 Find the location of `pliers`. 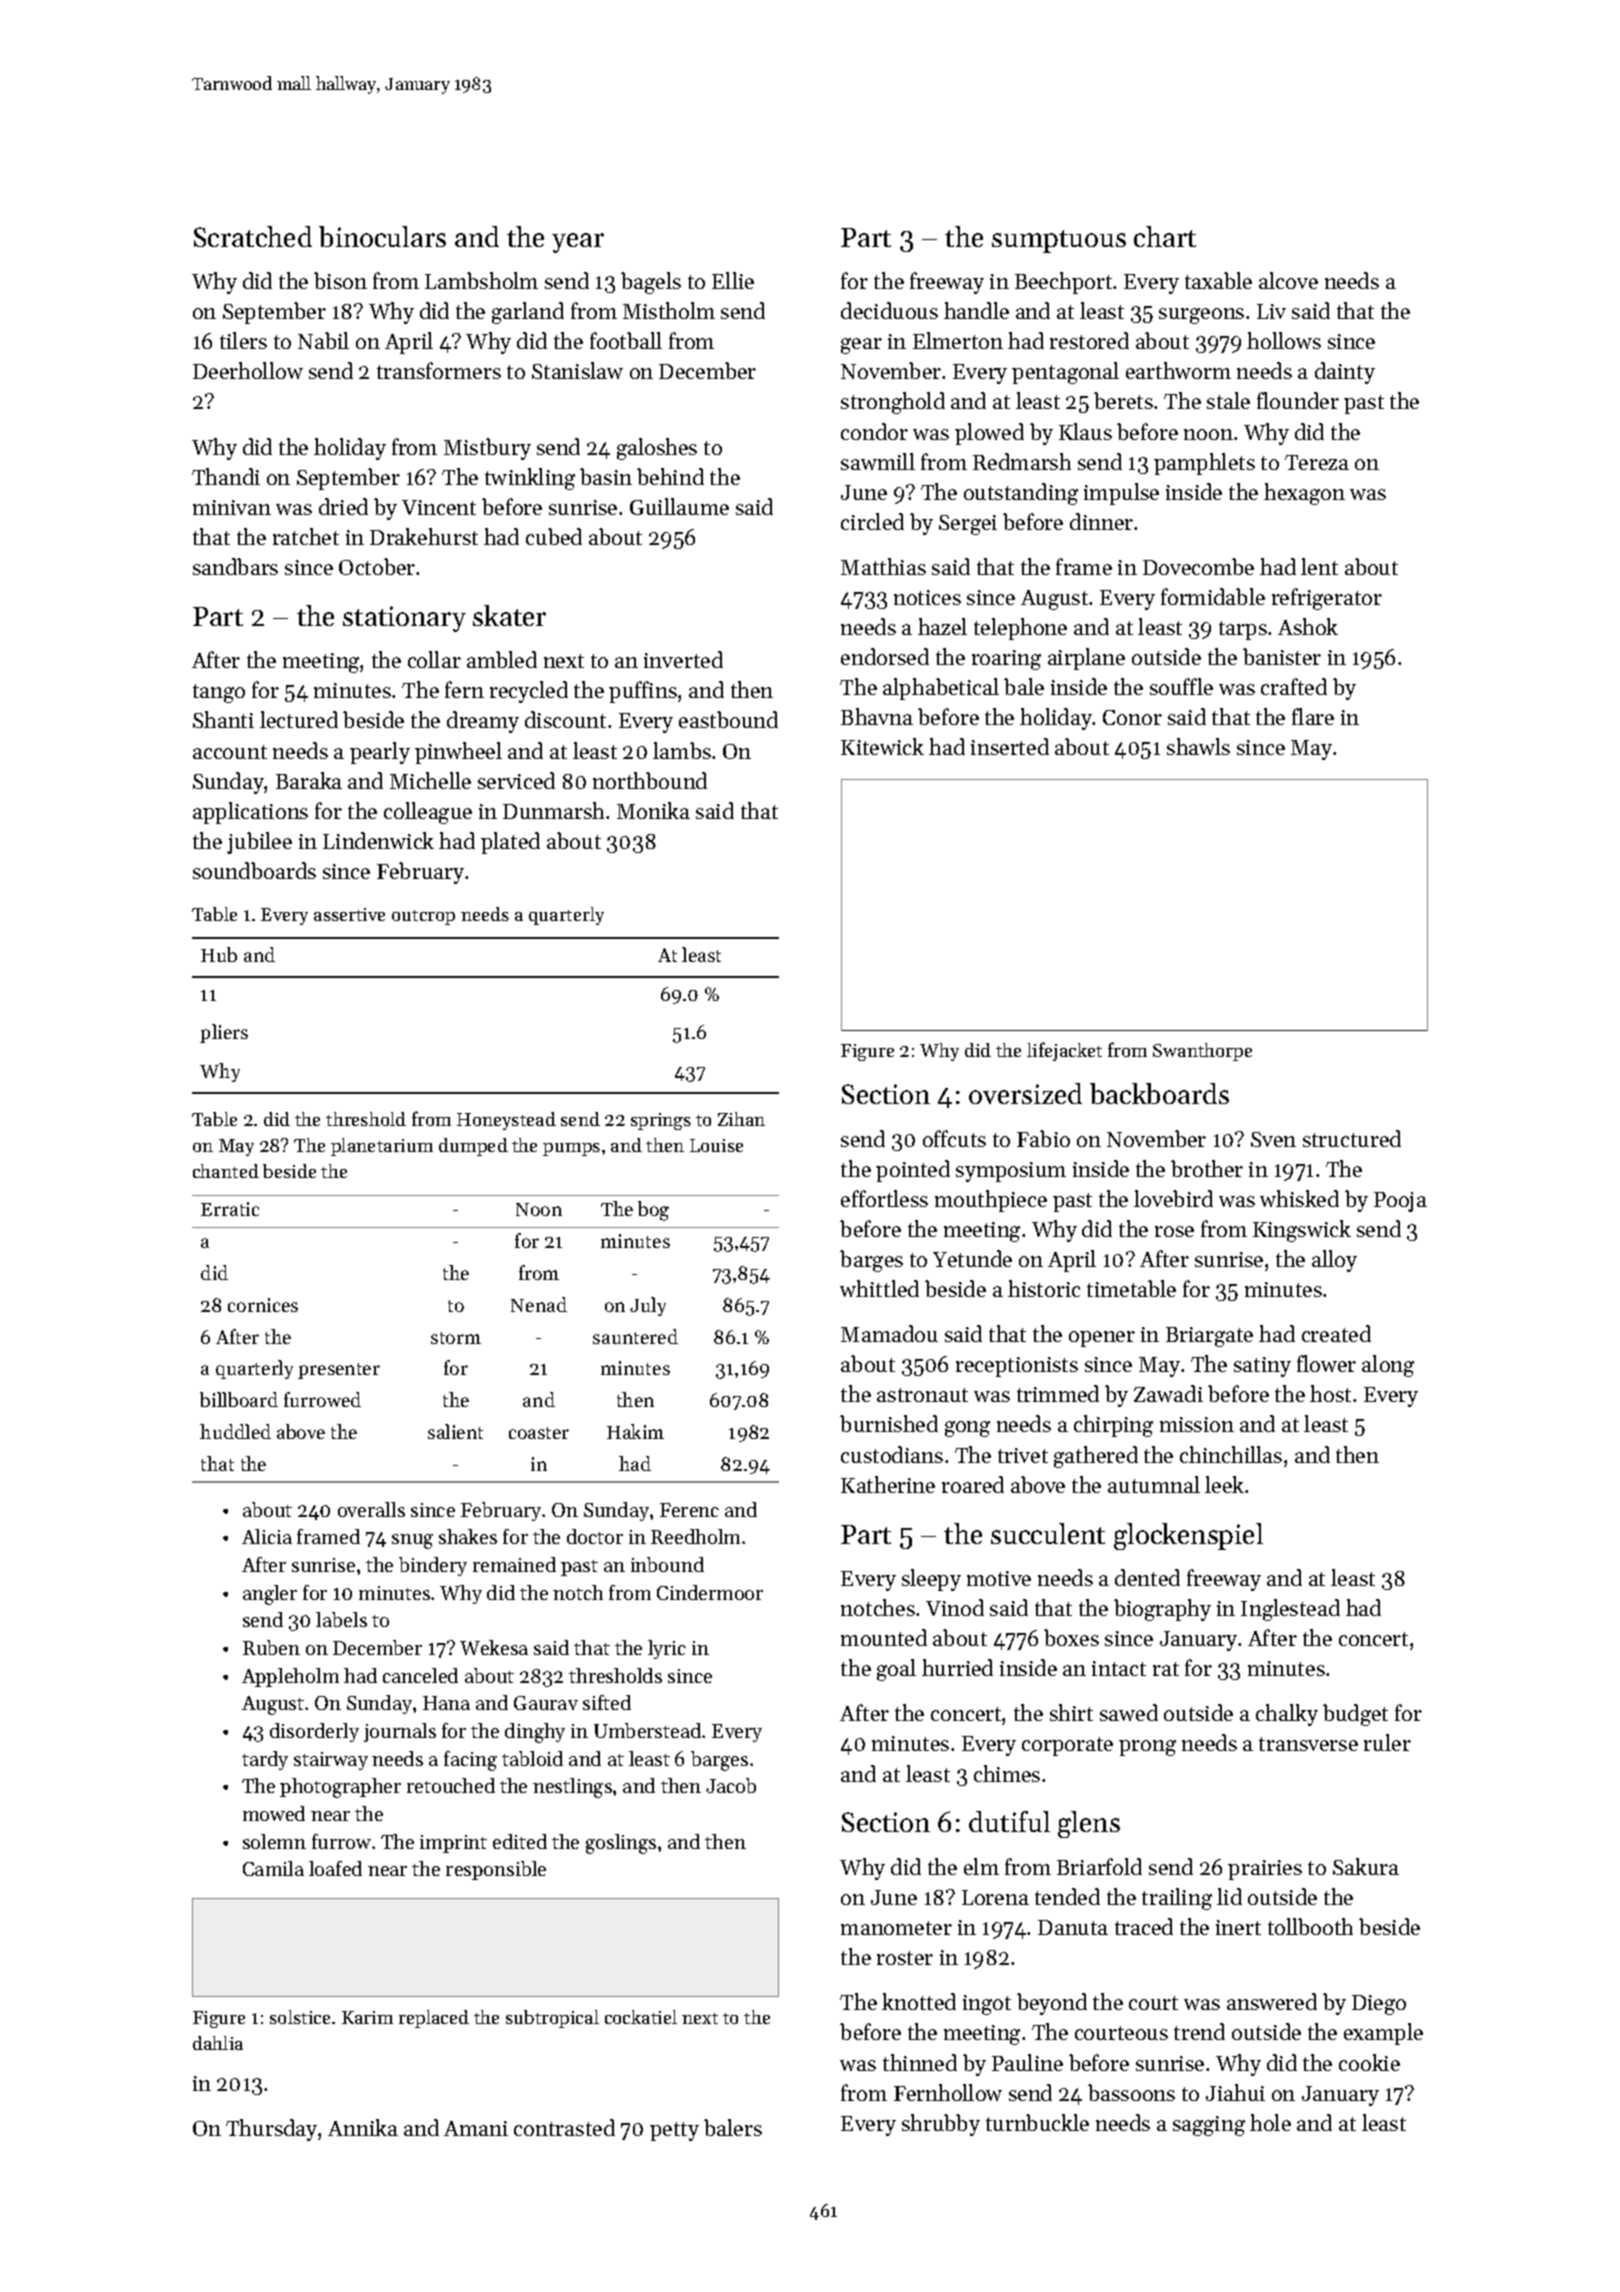

pliers is located at coordinates (224, 1033).
